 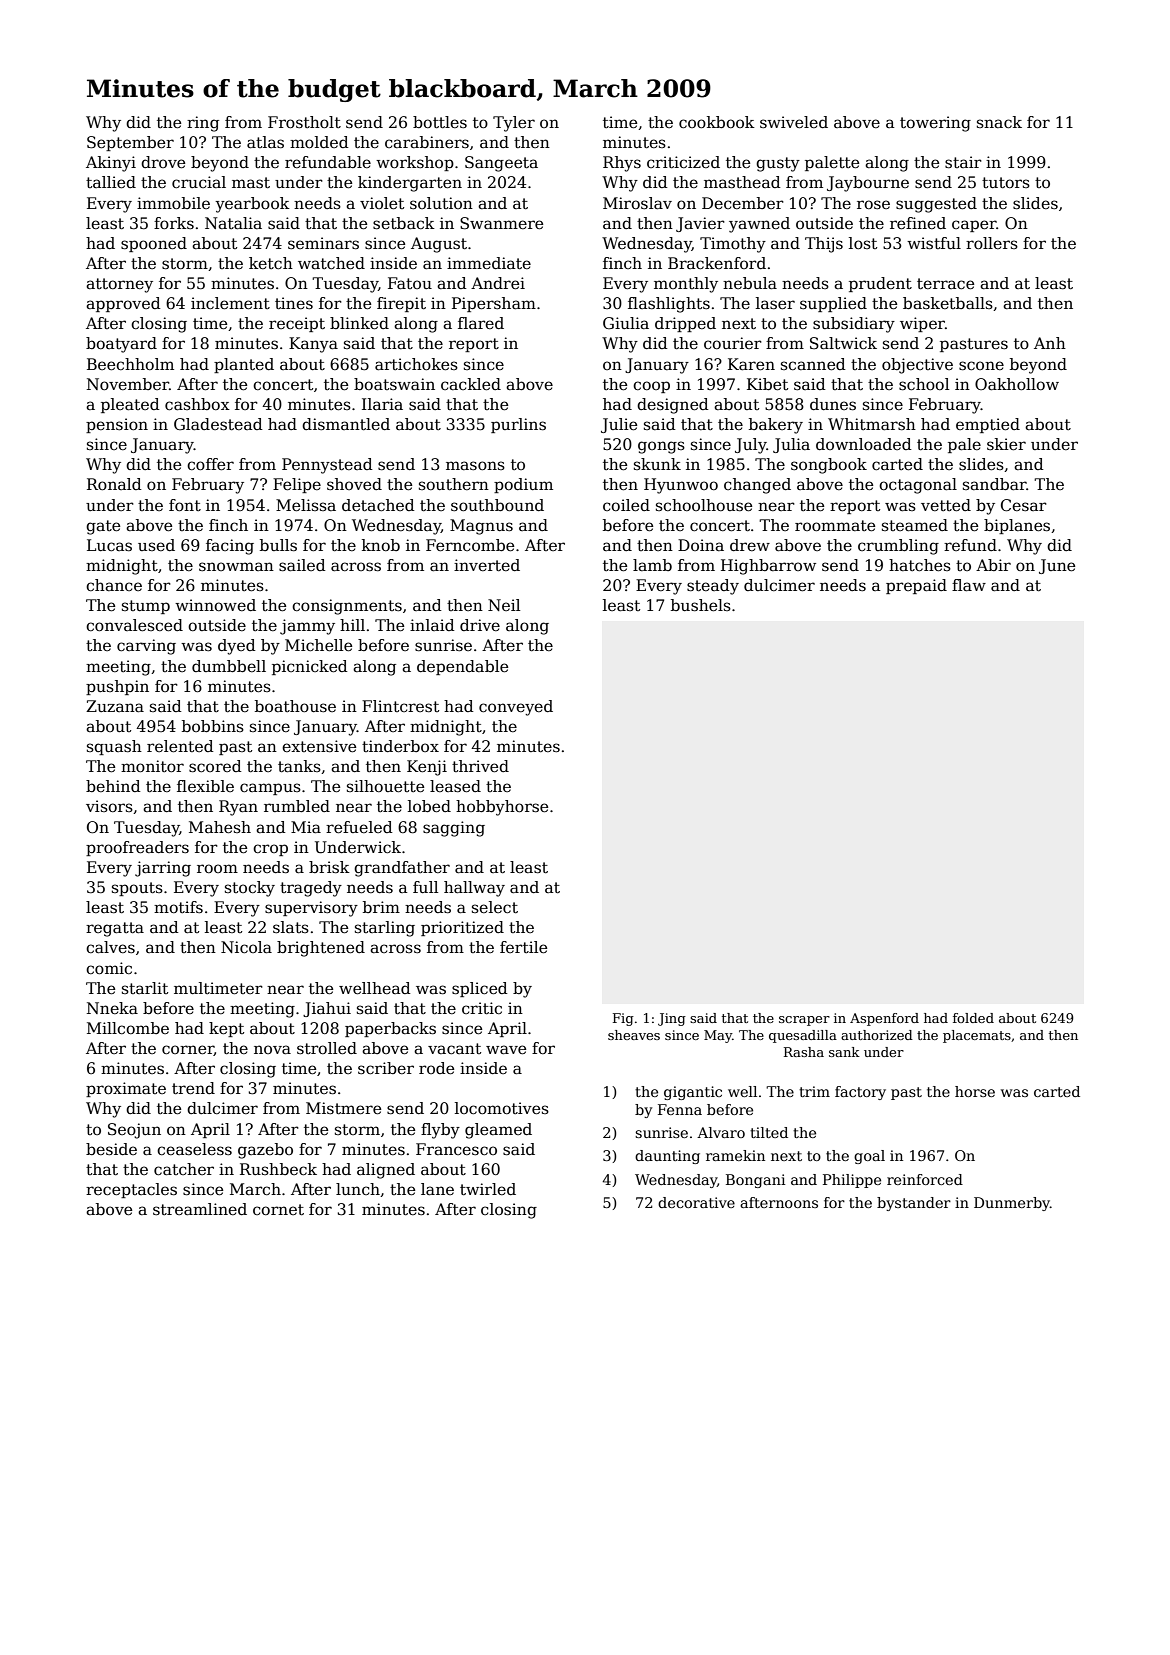 I want to click on streamlined, so click(x=200, y=1209).
